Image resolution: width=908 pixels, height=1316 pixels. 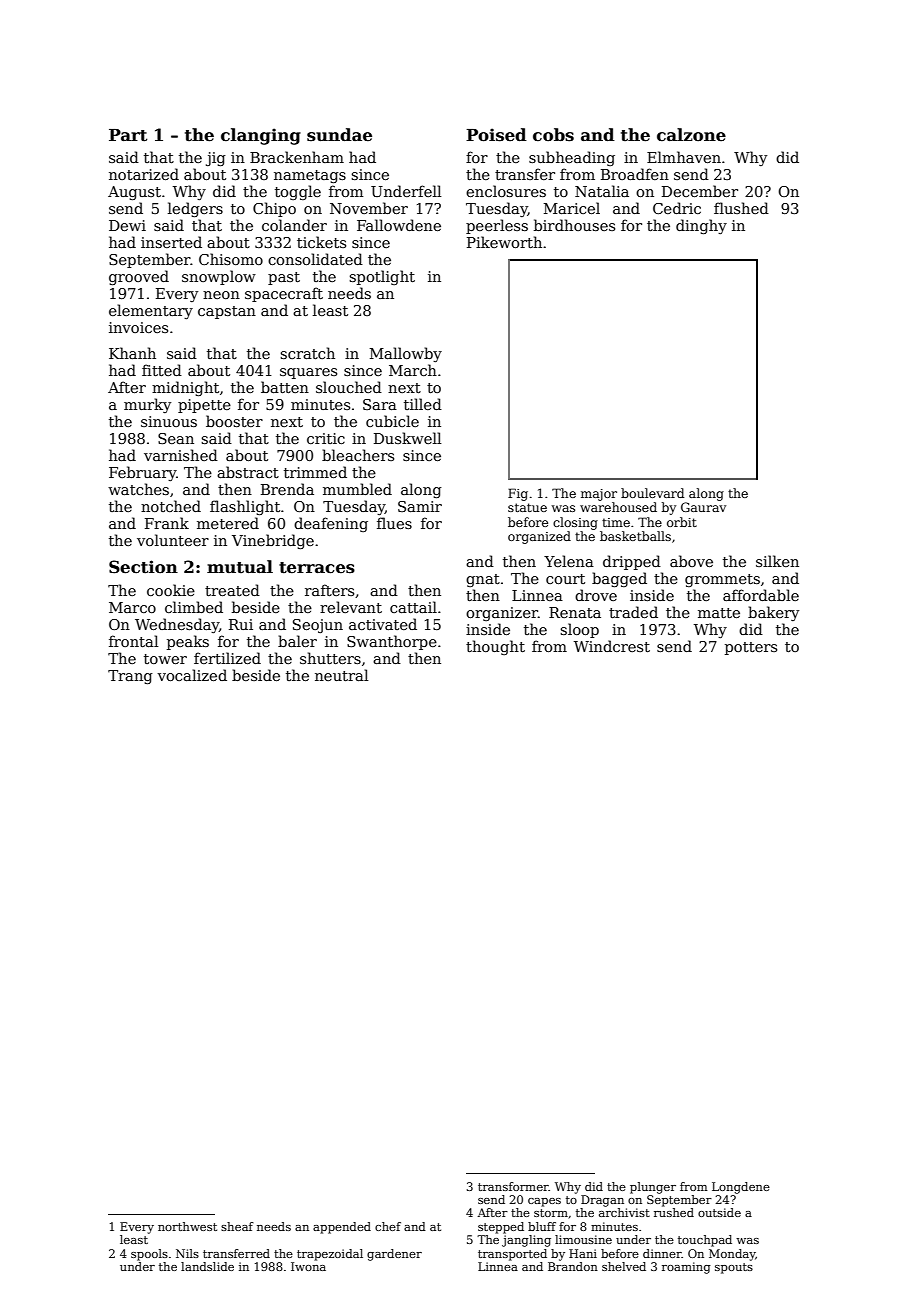 I want to click on transformer, so click(x=513, y=1186).
